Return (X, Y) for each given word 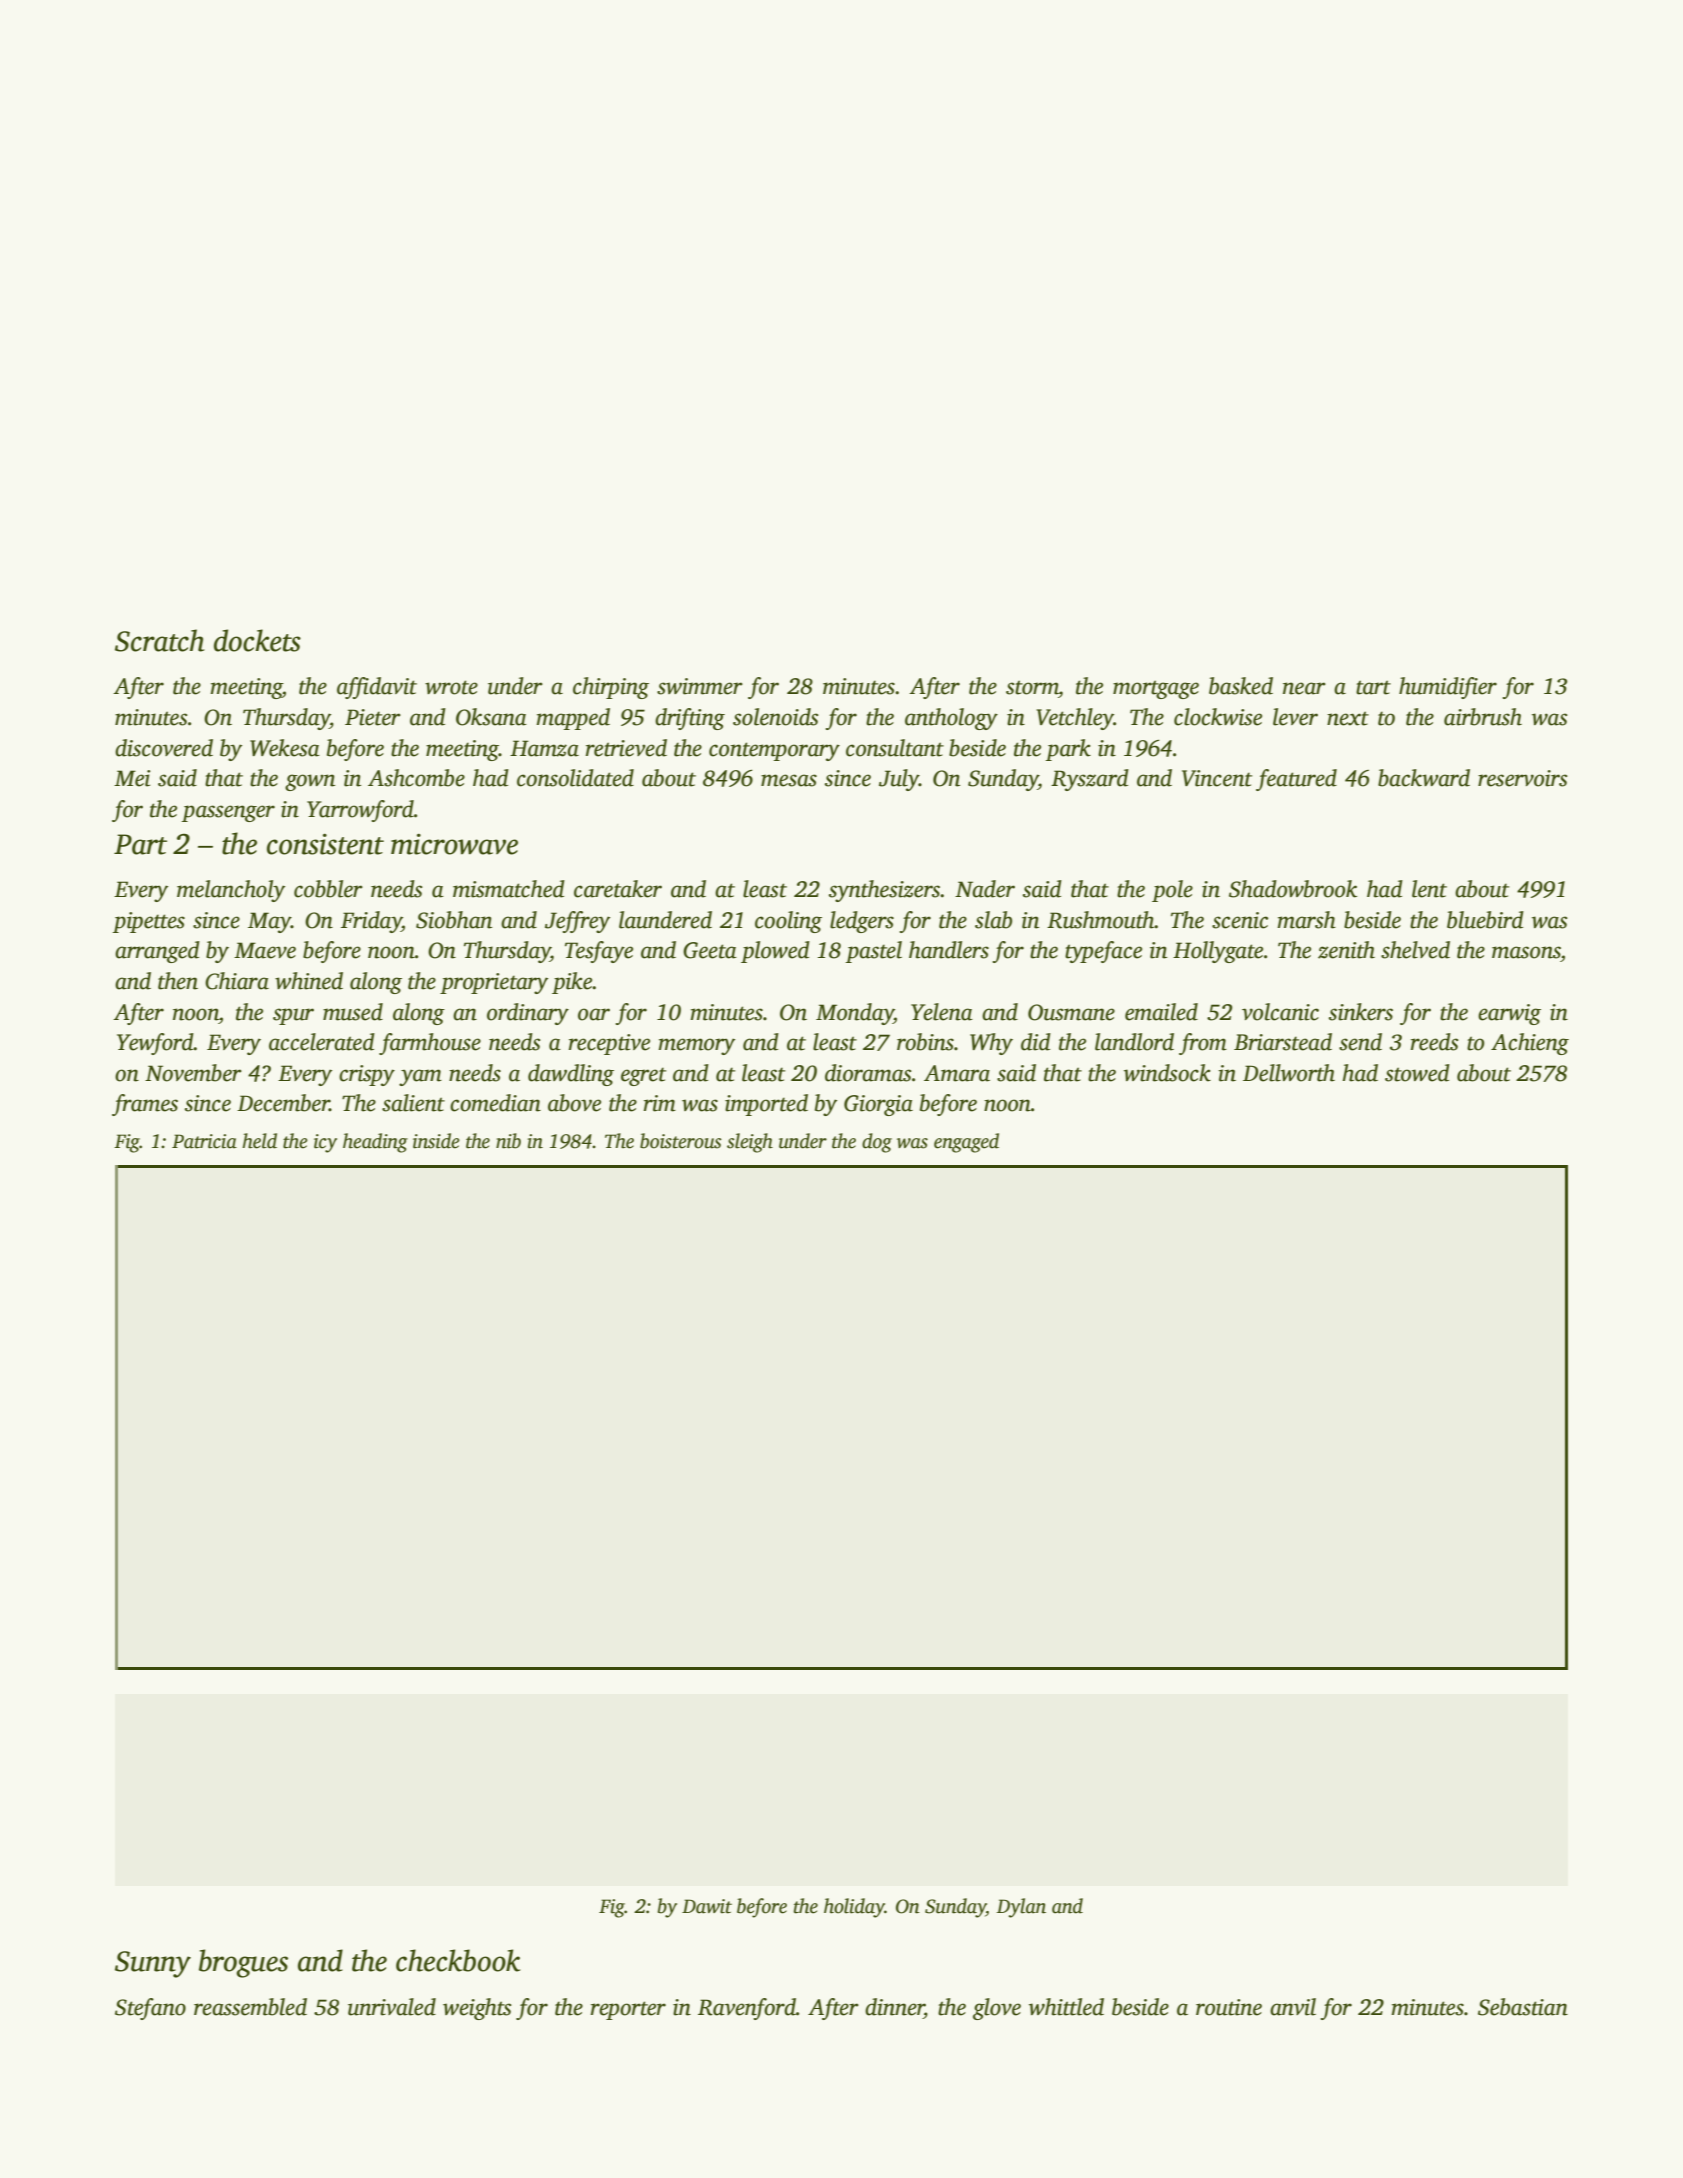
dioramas (868, 1073)
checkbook (458, 1960)
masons (1526, 952)
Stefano (150, 2009)
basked (1241, 686)
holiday (854, 1908)
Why (991, 1044)
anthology (951, 719)
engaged (966, 1143)
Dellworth (1289, 1073)
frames (145, 1105)
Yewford (155, 1044)
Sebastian (1523, 2007)
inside (436, 1141)
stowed (1417, 1073)
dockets (257, 640)
